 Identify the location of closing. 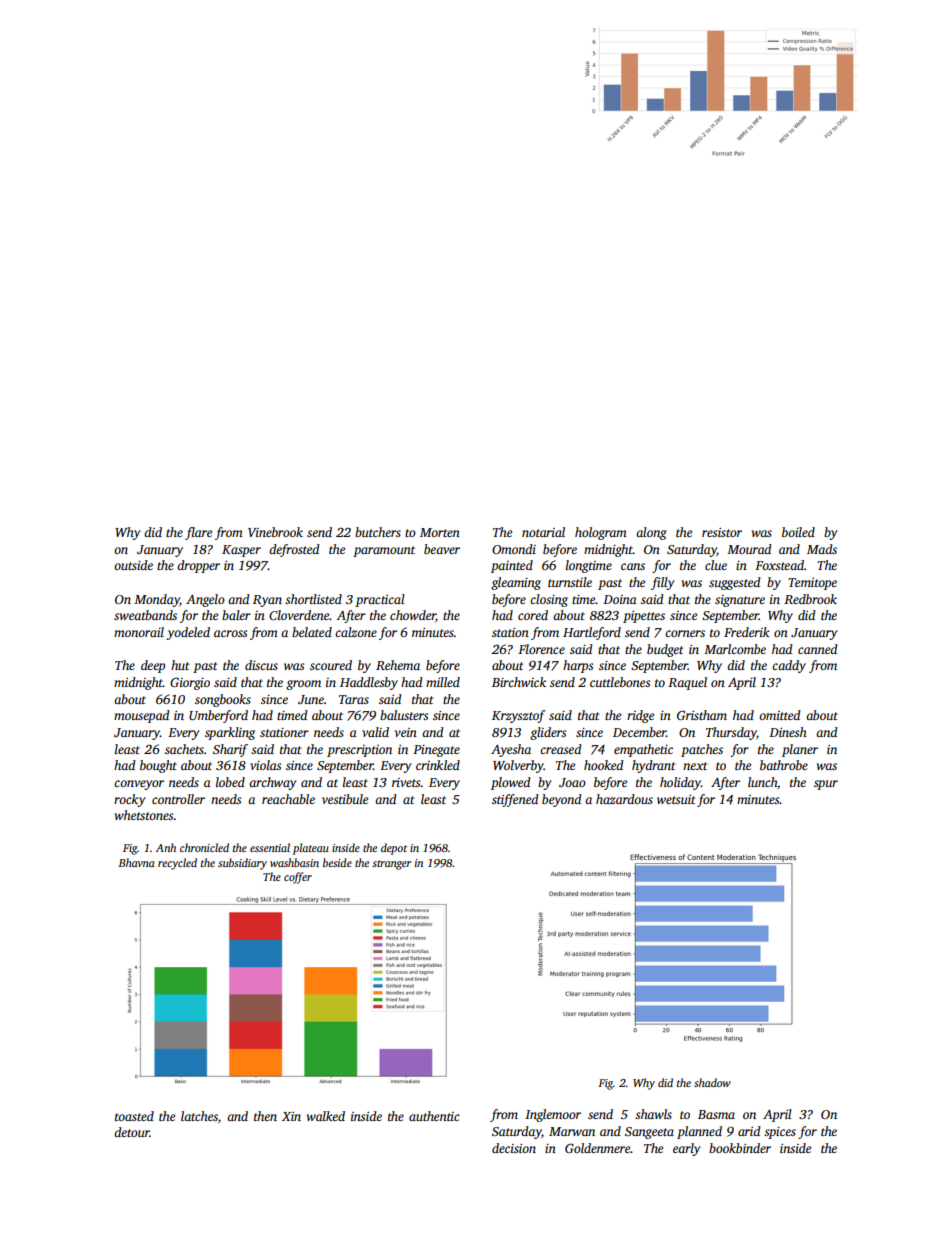
(549, 600).
